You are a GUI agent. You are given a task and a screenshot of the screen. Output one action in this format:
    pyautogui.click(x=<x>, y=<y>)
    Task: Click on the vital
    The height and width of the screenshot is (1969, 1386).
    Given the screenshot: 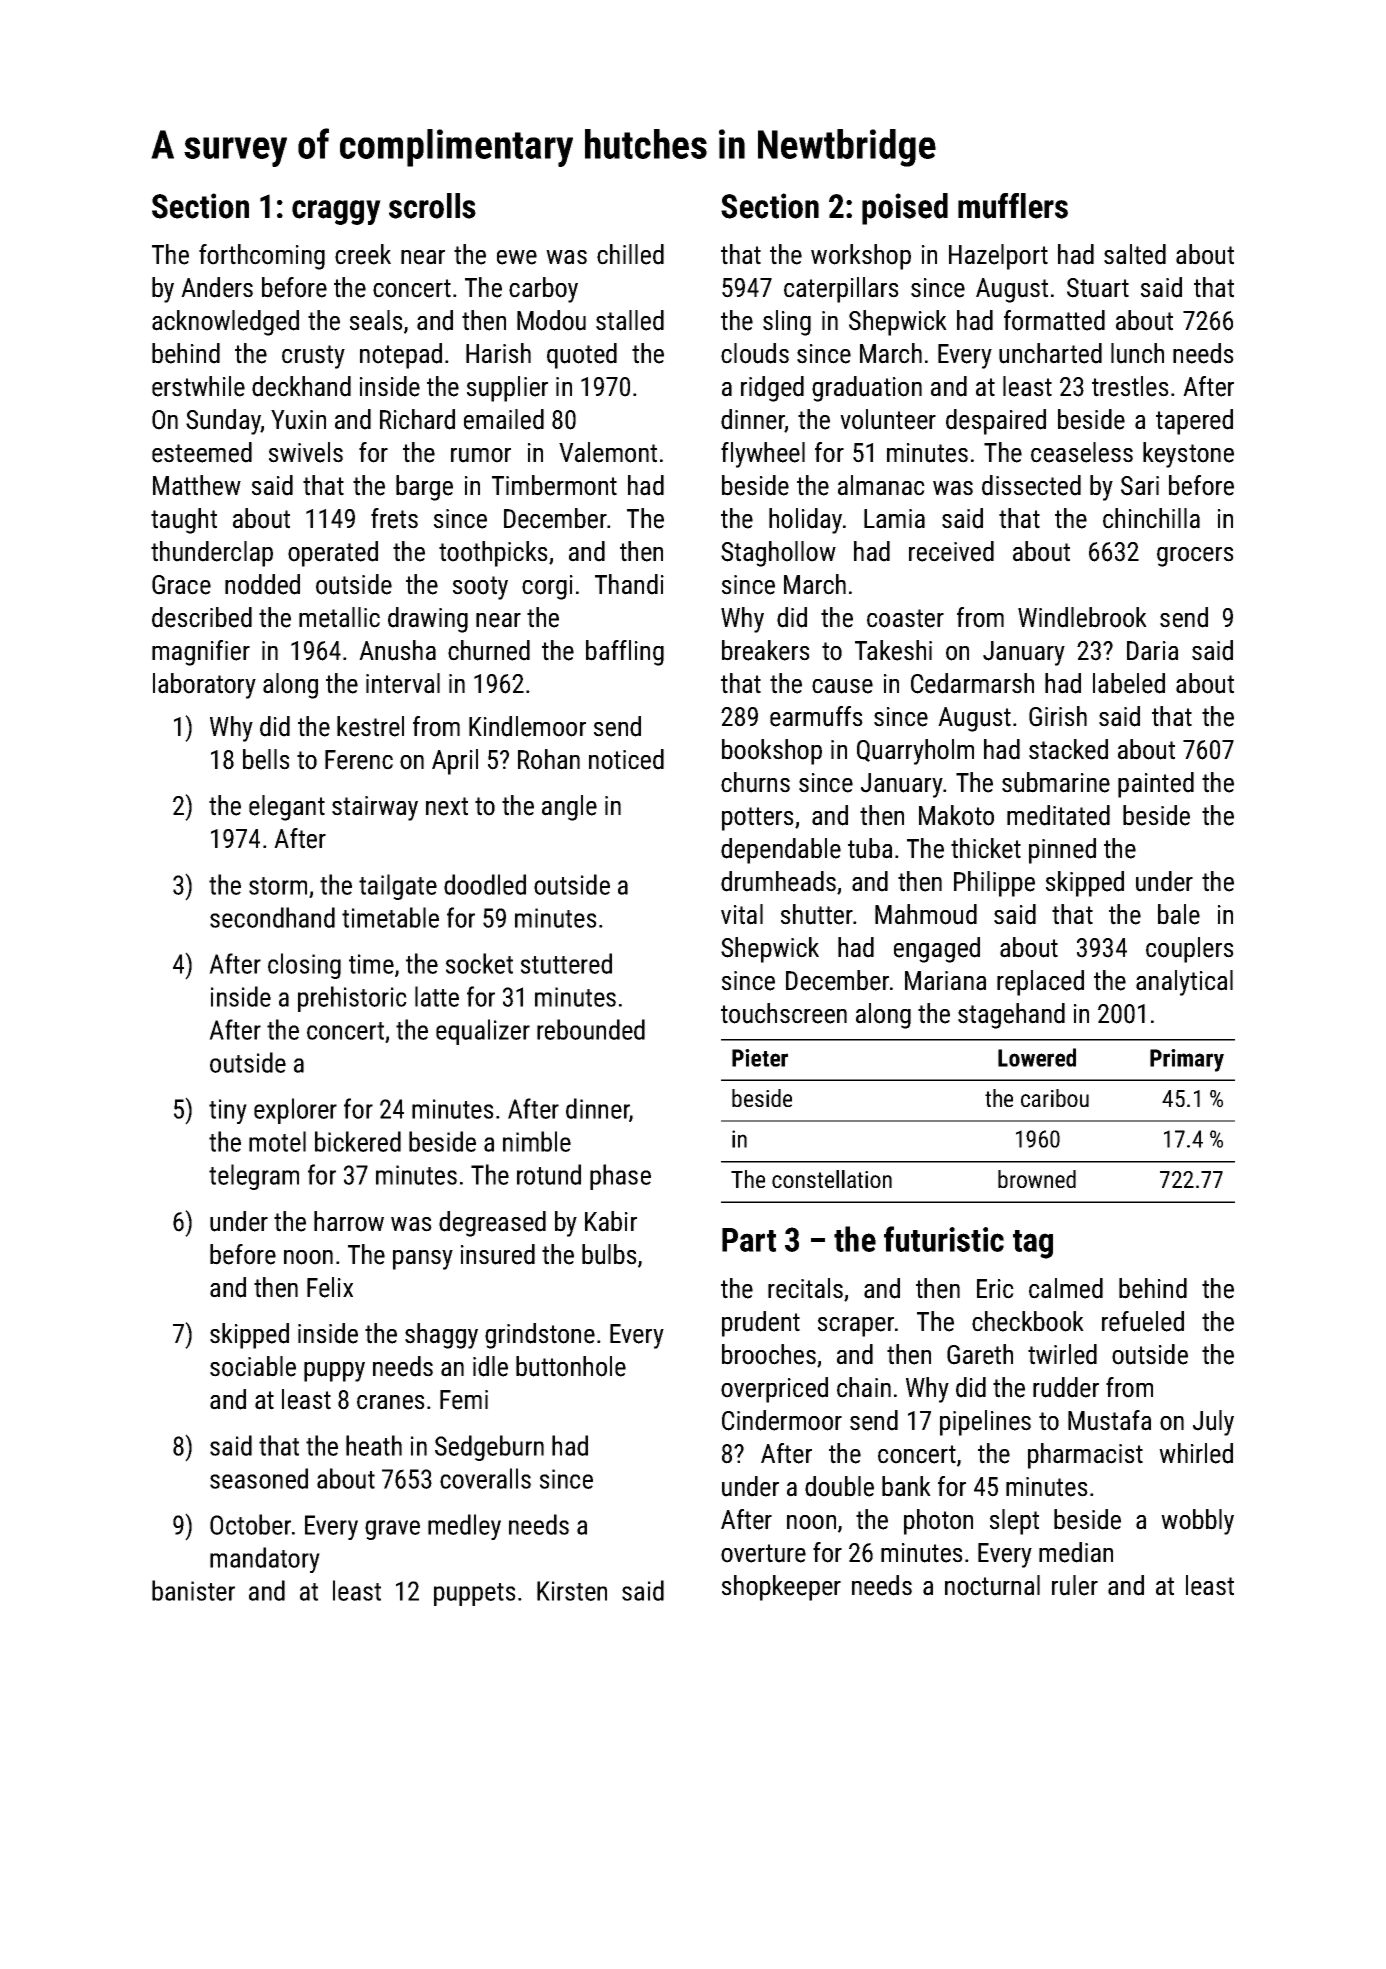 What is the action you would take?
    pyautogui.click(x=742, y=914)
